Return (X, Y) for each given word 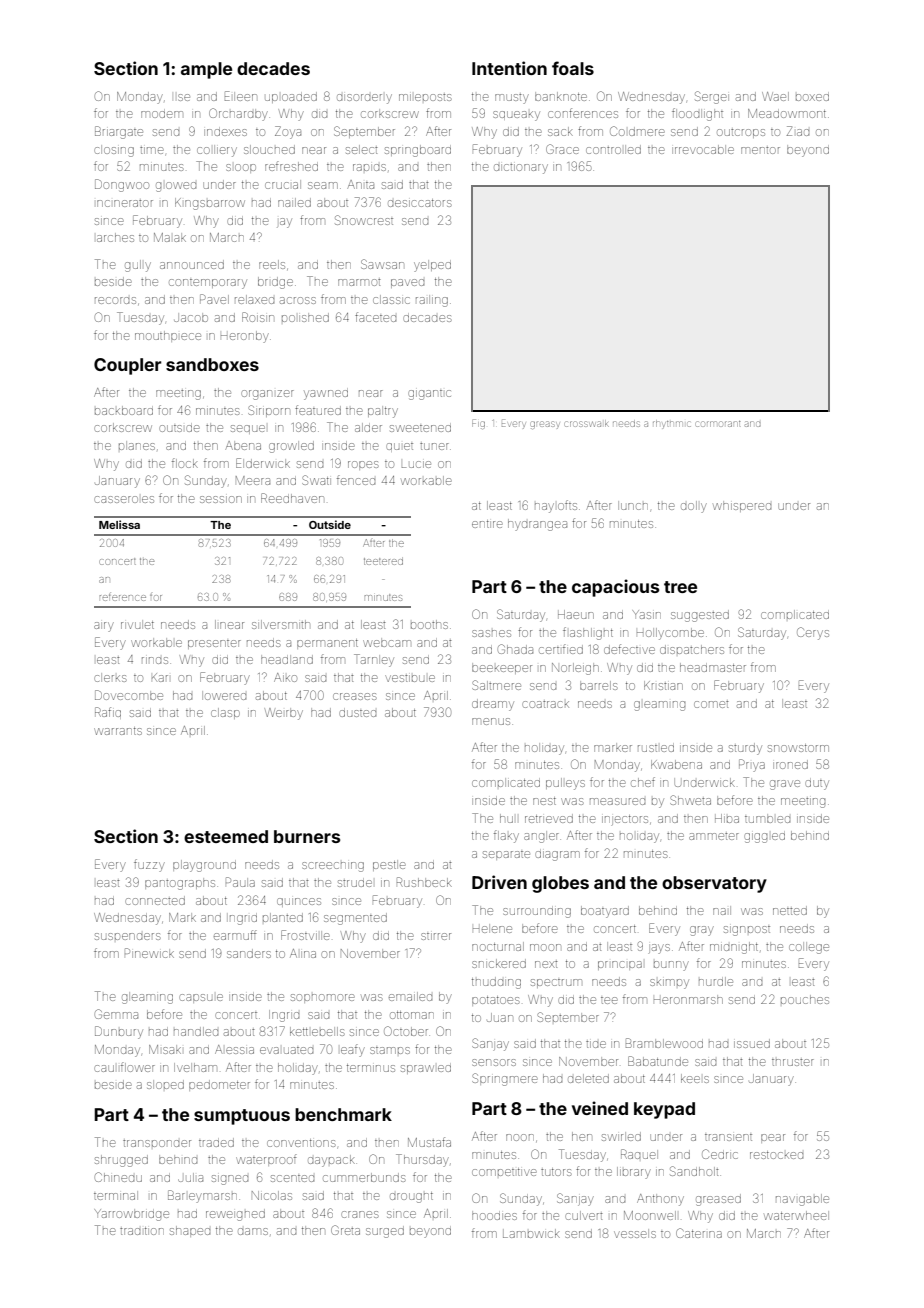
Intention (509, 68)
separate (506, 855)
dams (253, 1231)
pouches (805, 999)
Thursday (422, 1160)
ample (206, 70)
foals (573, 68)
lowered (224, 695)
